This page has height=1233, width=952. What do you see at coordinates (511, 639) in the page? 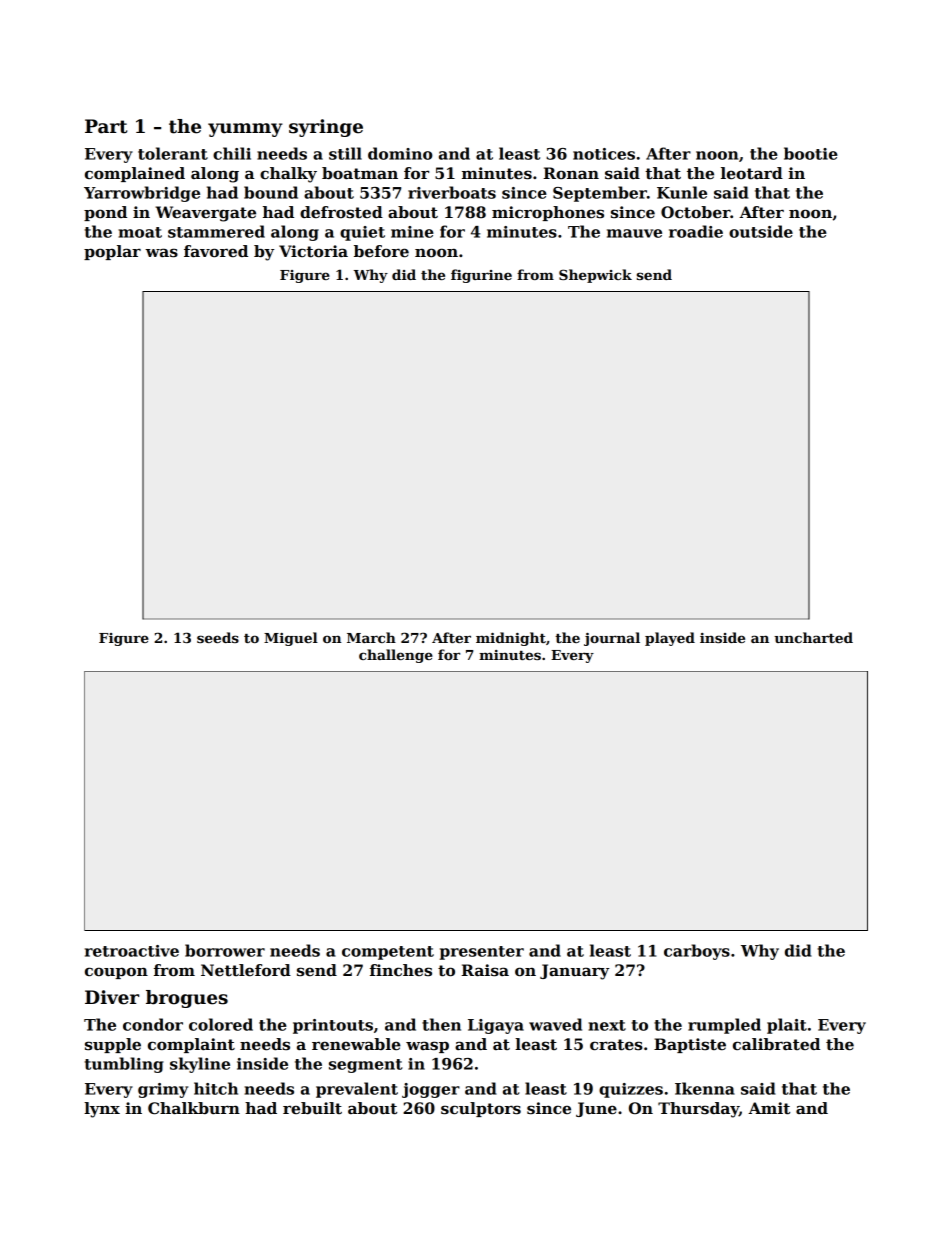
I see `midnight` at bounding box center [511, 639].
